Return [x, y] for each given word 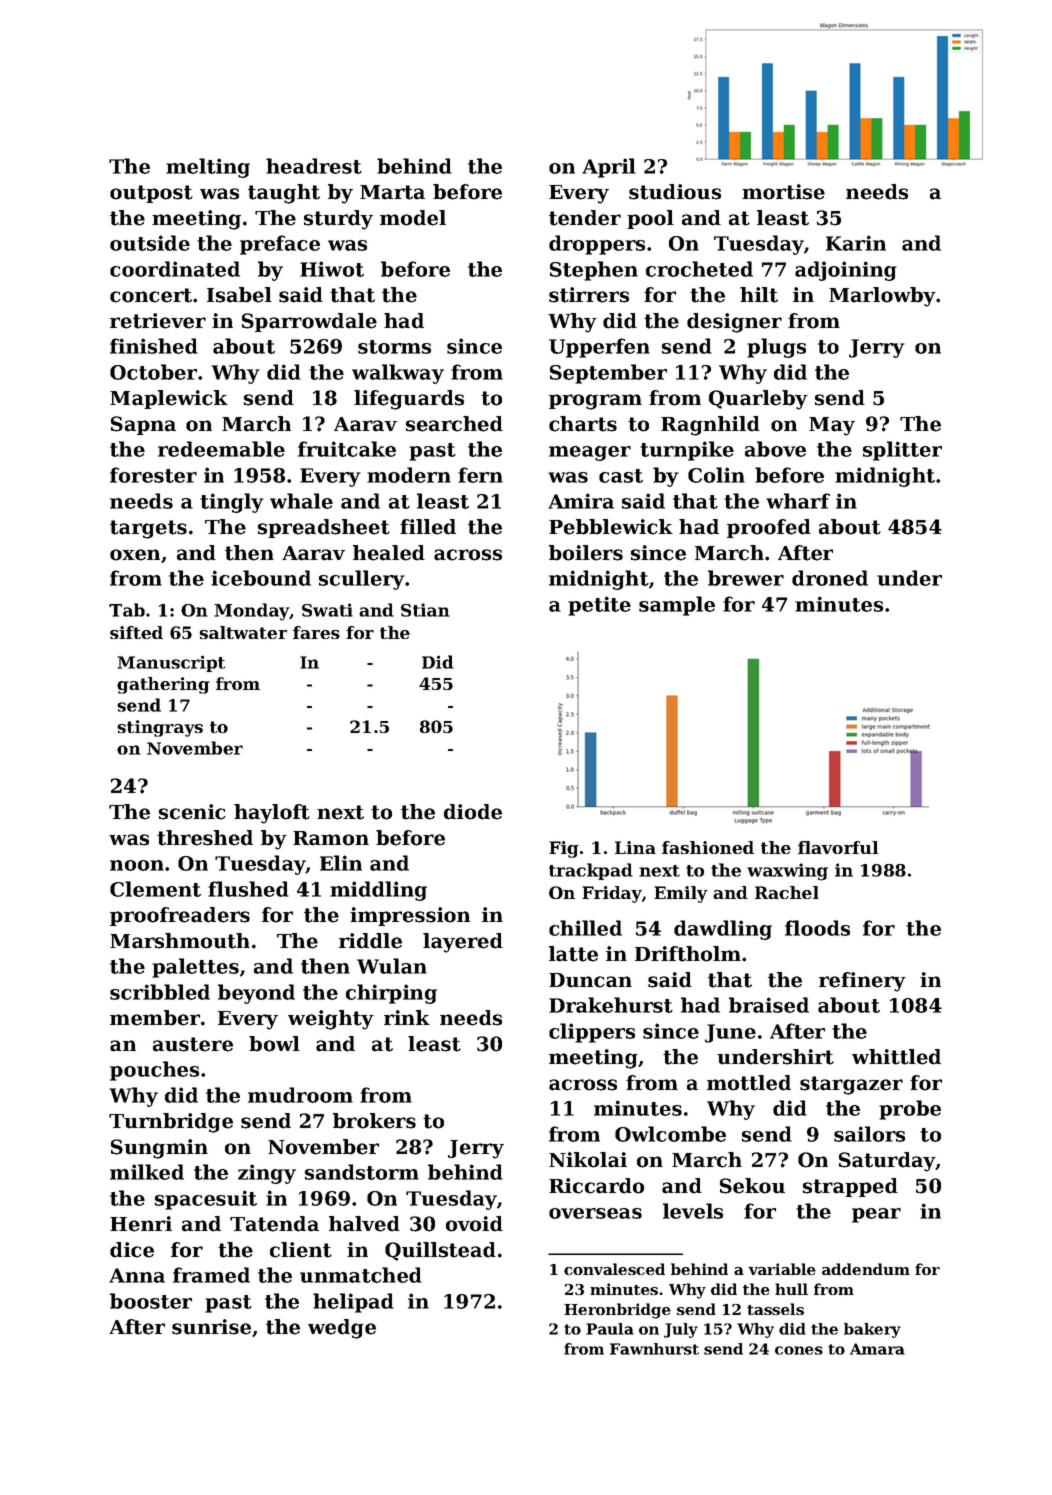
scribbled [160, 992]
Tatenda [274, 1224]
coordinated [175, 269]
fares [316, 632]
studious [675, 192]
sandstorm [362, 1172]
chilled [585, 928]
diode [473, 812]
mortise [783, 192]
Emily [681, 894]
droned [830, 578]
